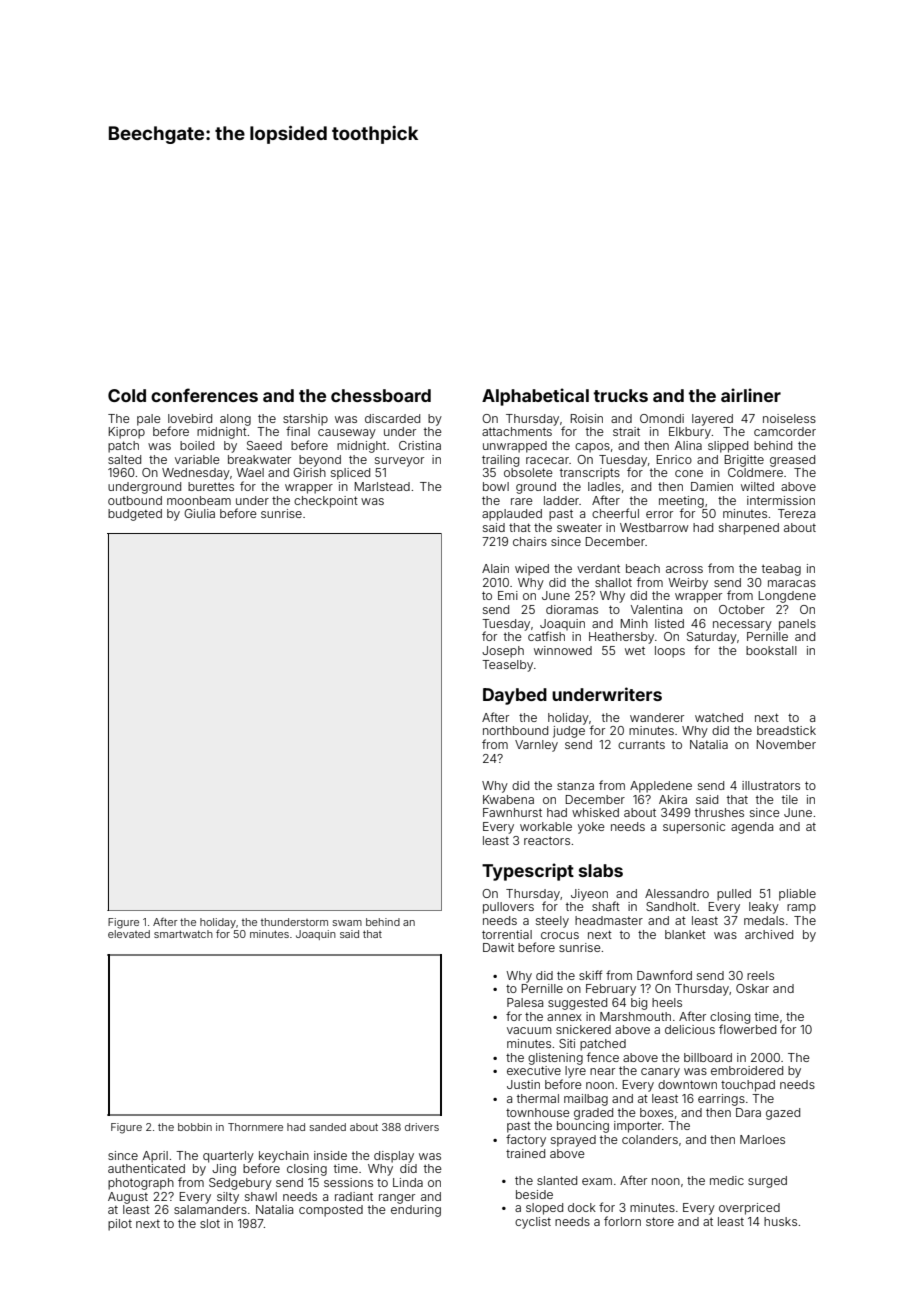 The height and width of the image is (1308, 924). I want to click on trucks, so click(620, 395).
